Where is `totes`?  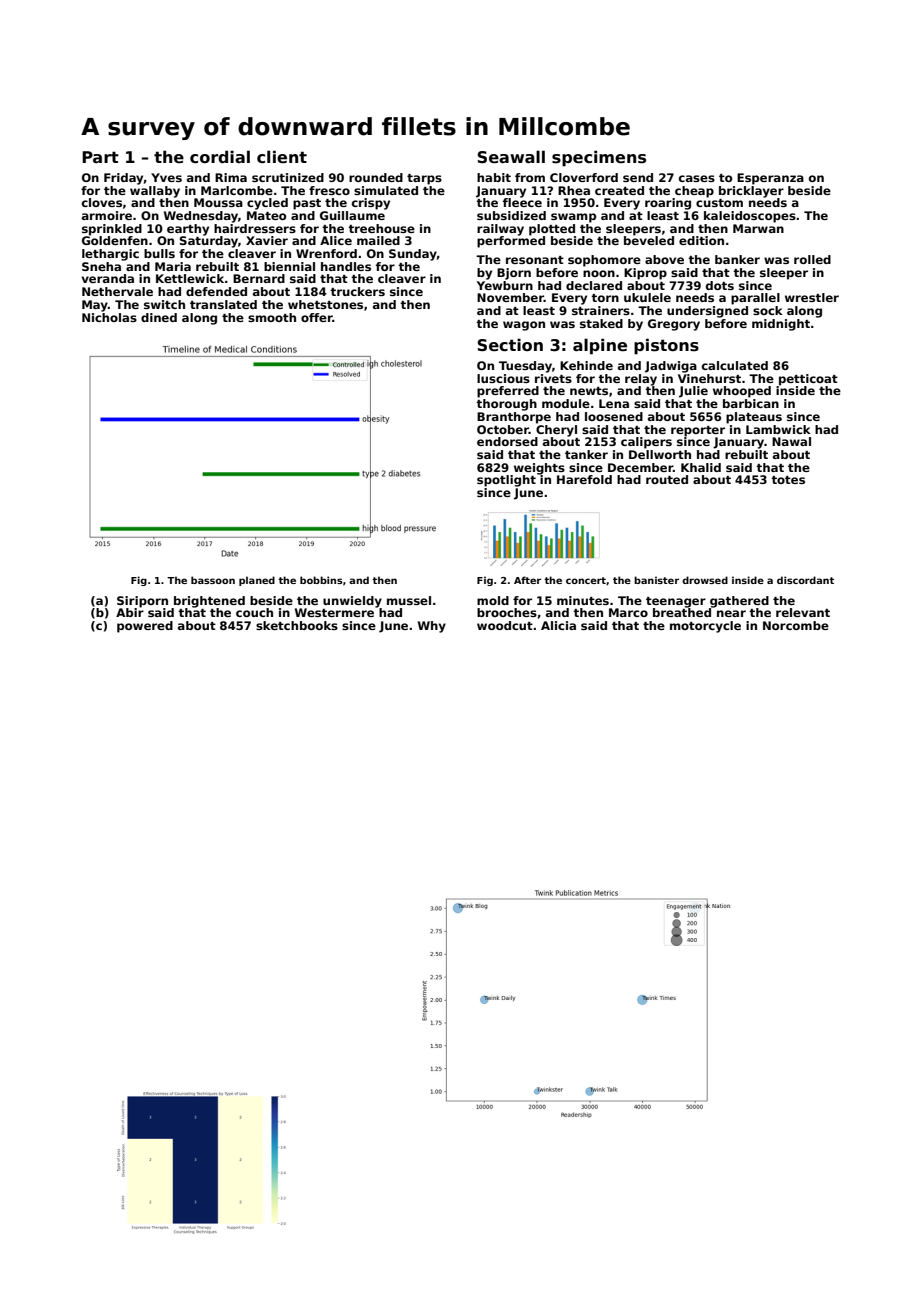
totes is located at coordinates (788, 480).
